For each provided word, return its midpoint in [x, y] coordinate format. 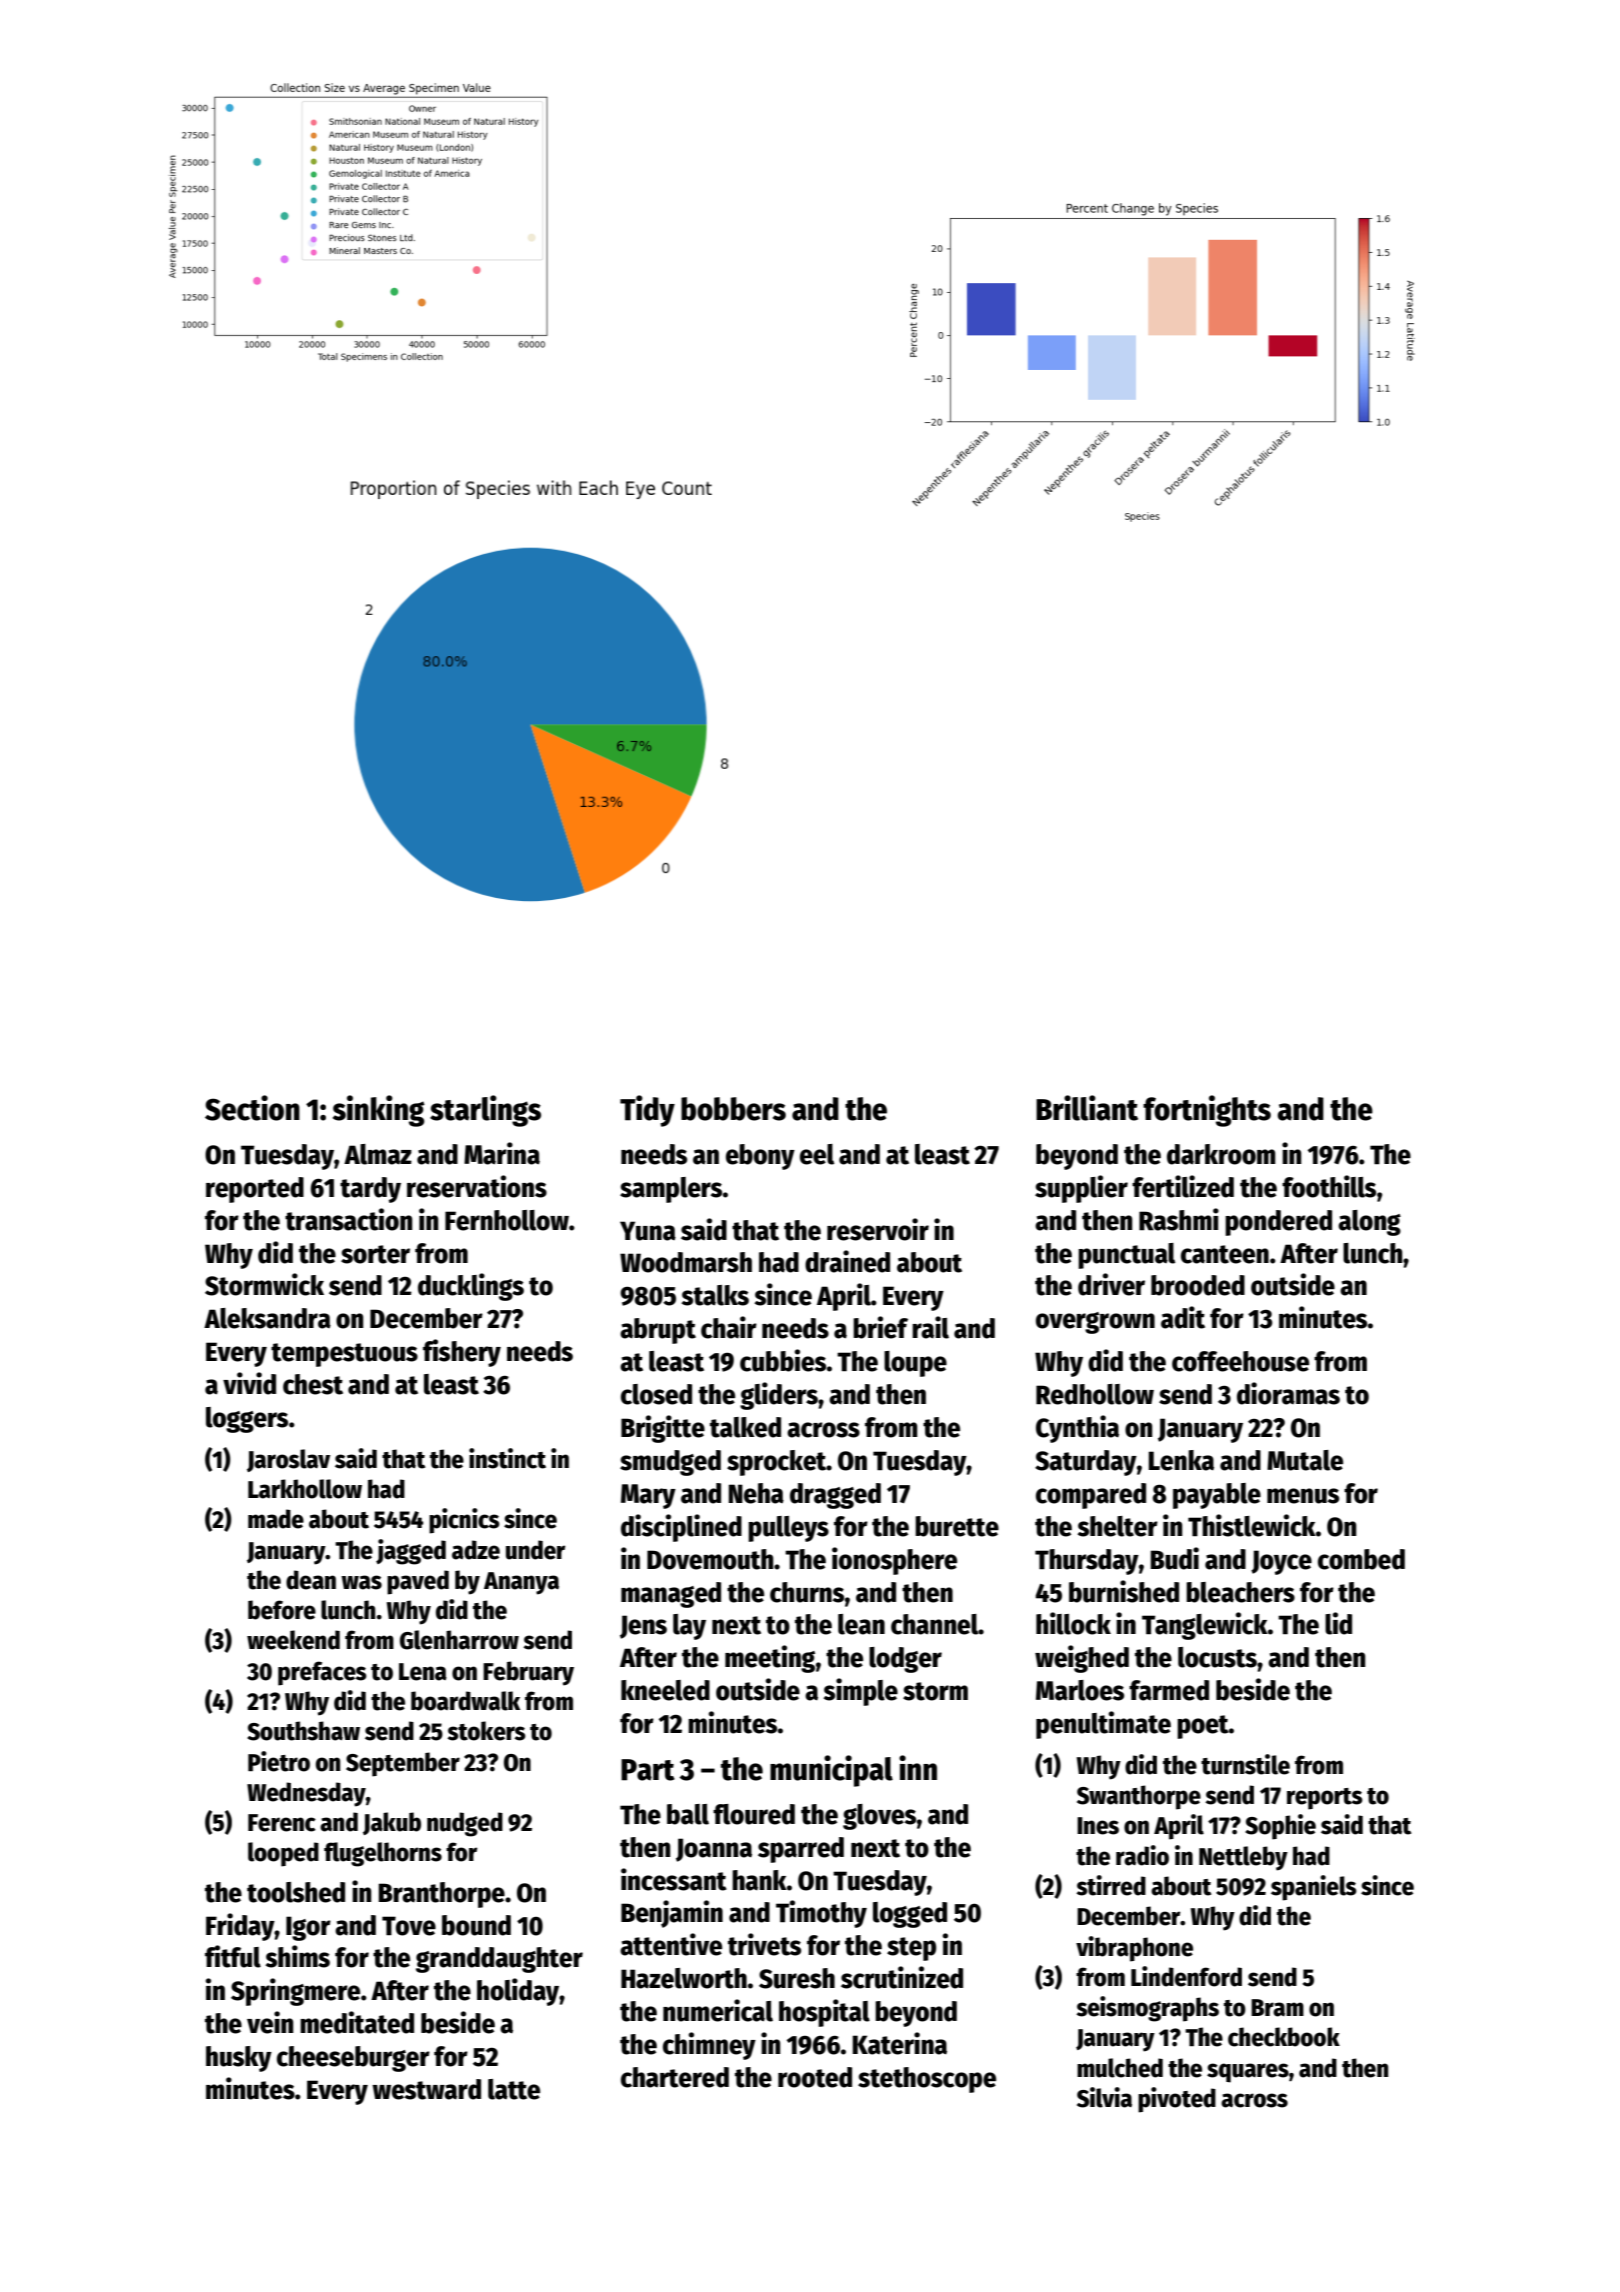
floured [754, 1814]
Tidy [647, 1111]
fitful [233, 1956]
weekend [293, 1640]
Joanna [714, 1850]
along [1369, 1223]
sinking [379, 1111]
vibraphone [1134, 1949]
